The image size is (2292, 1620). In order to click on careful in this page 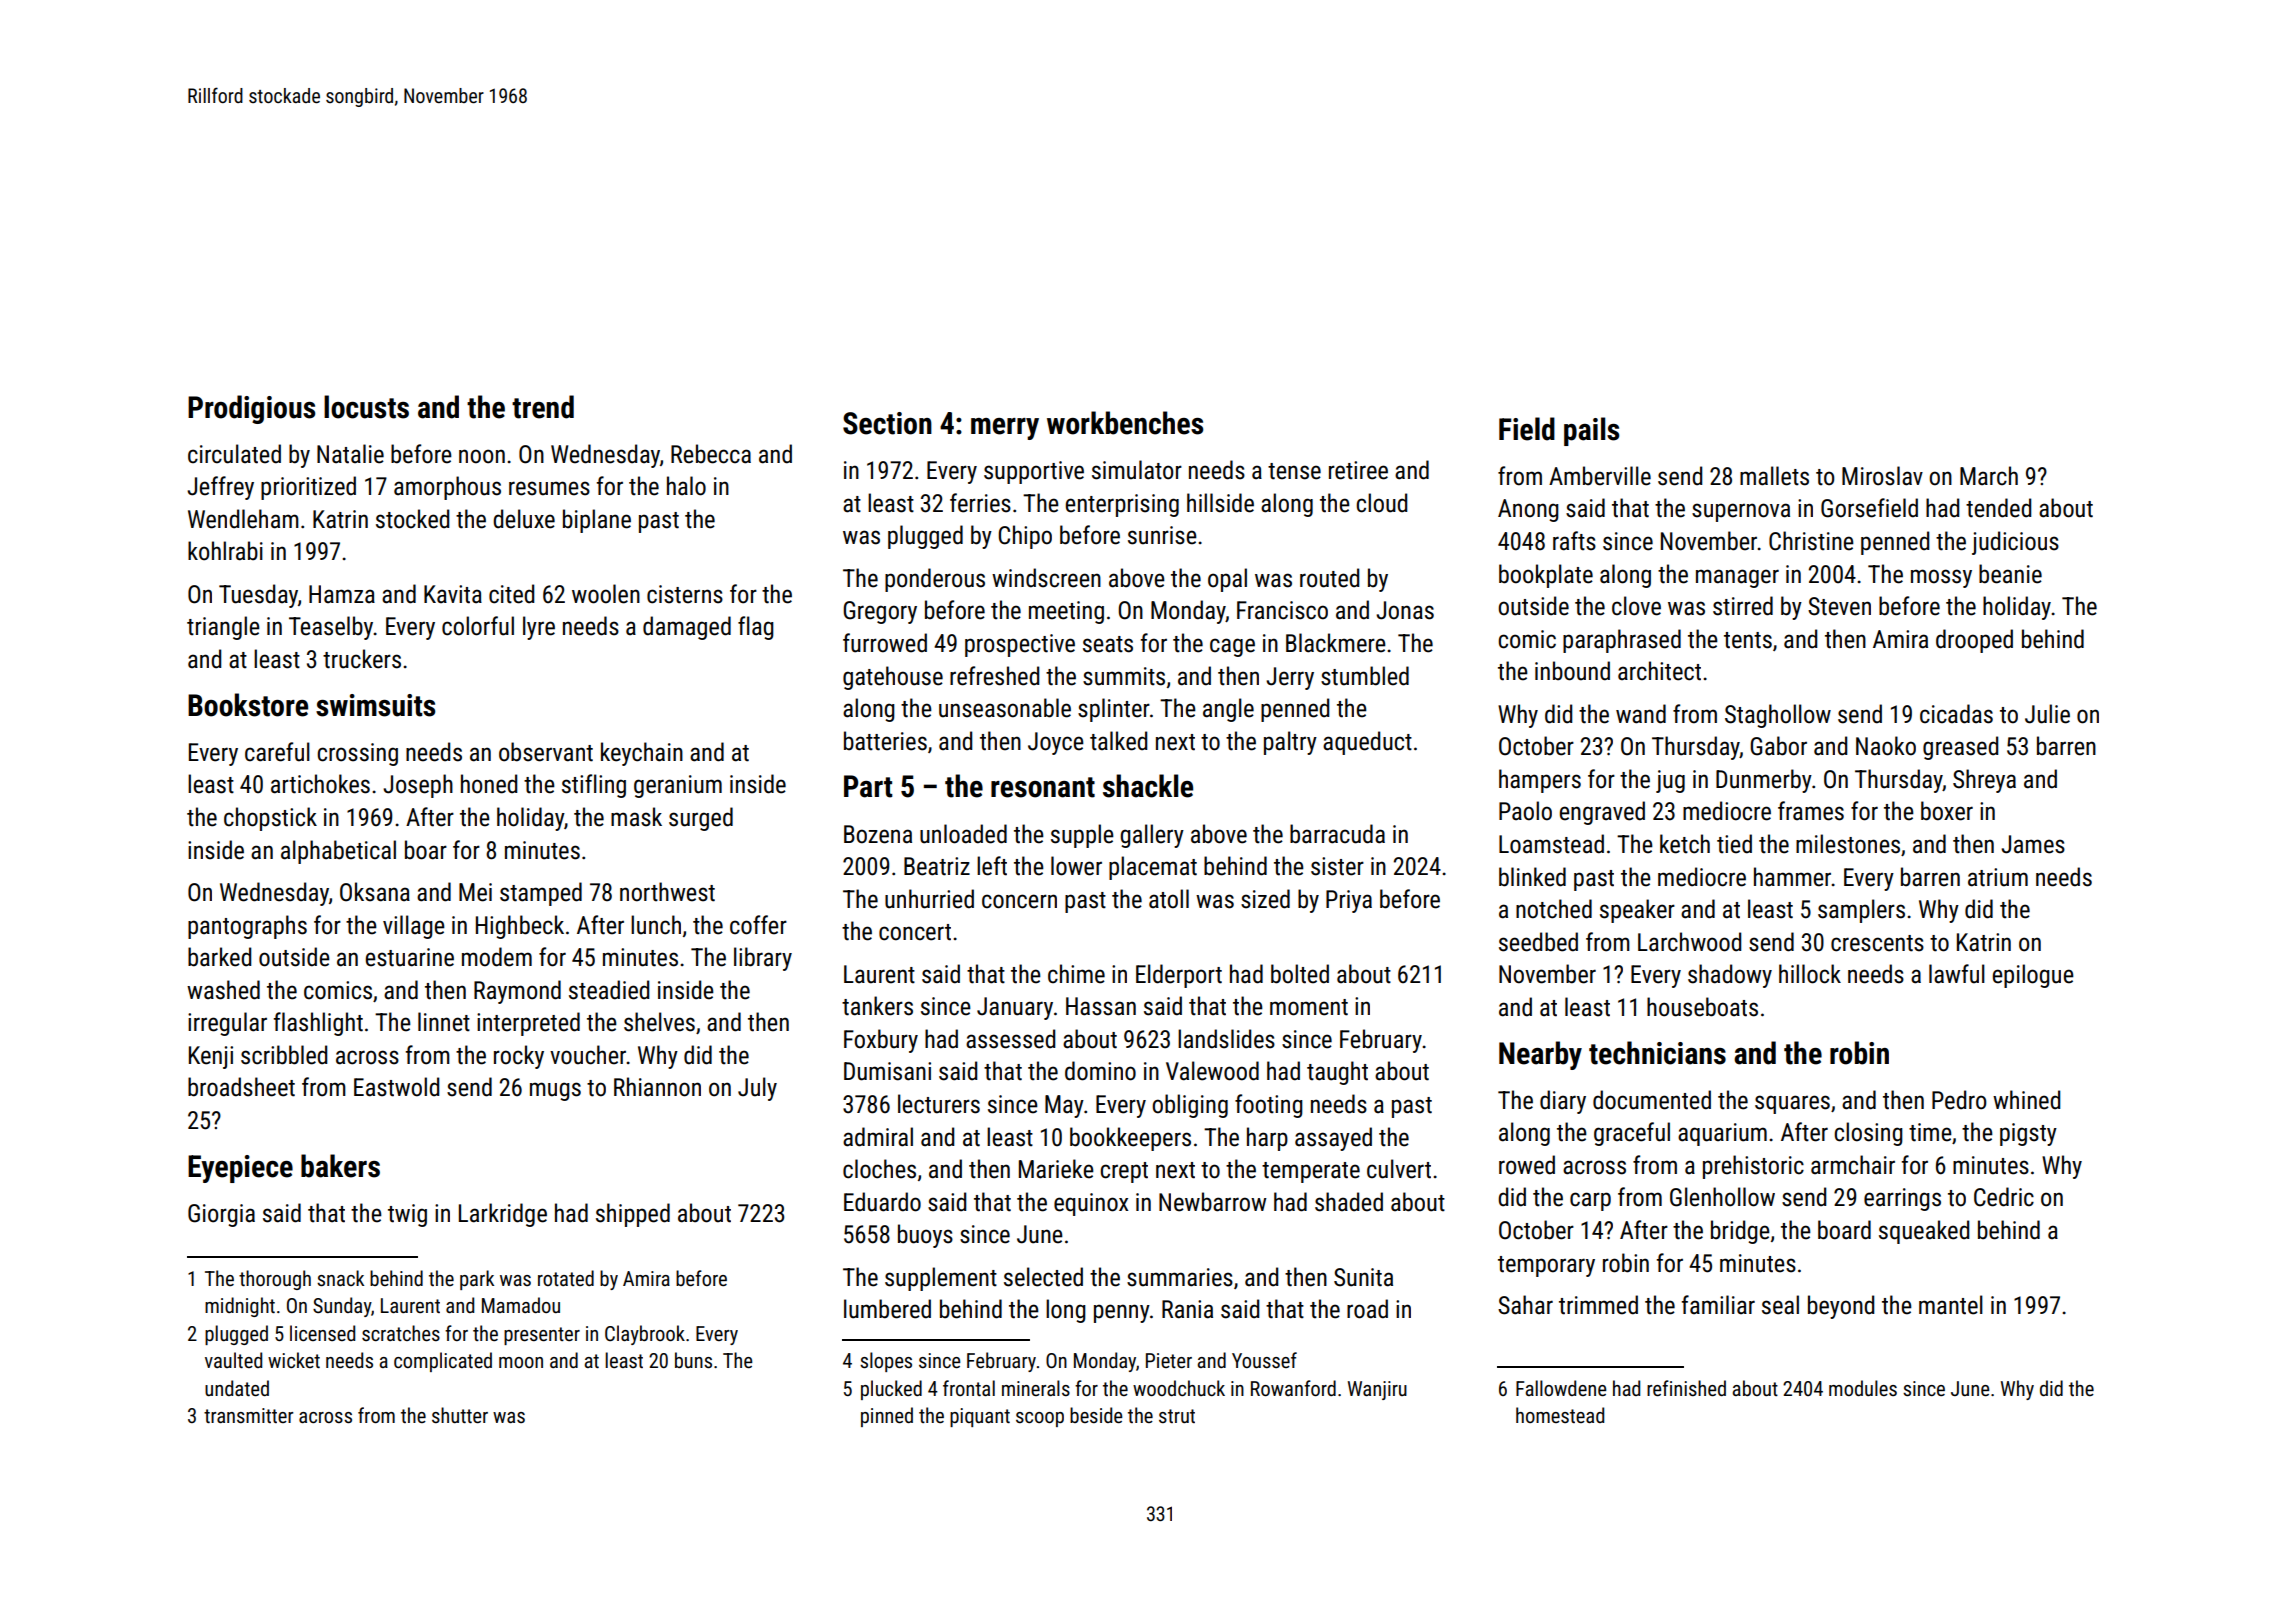, I will do `click(277, 752)`.
